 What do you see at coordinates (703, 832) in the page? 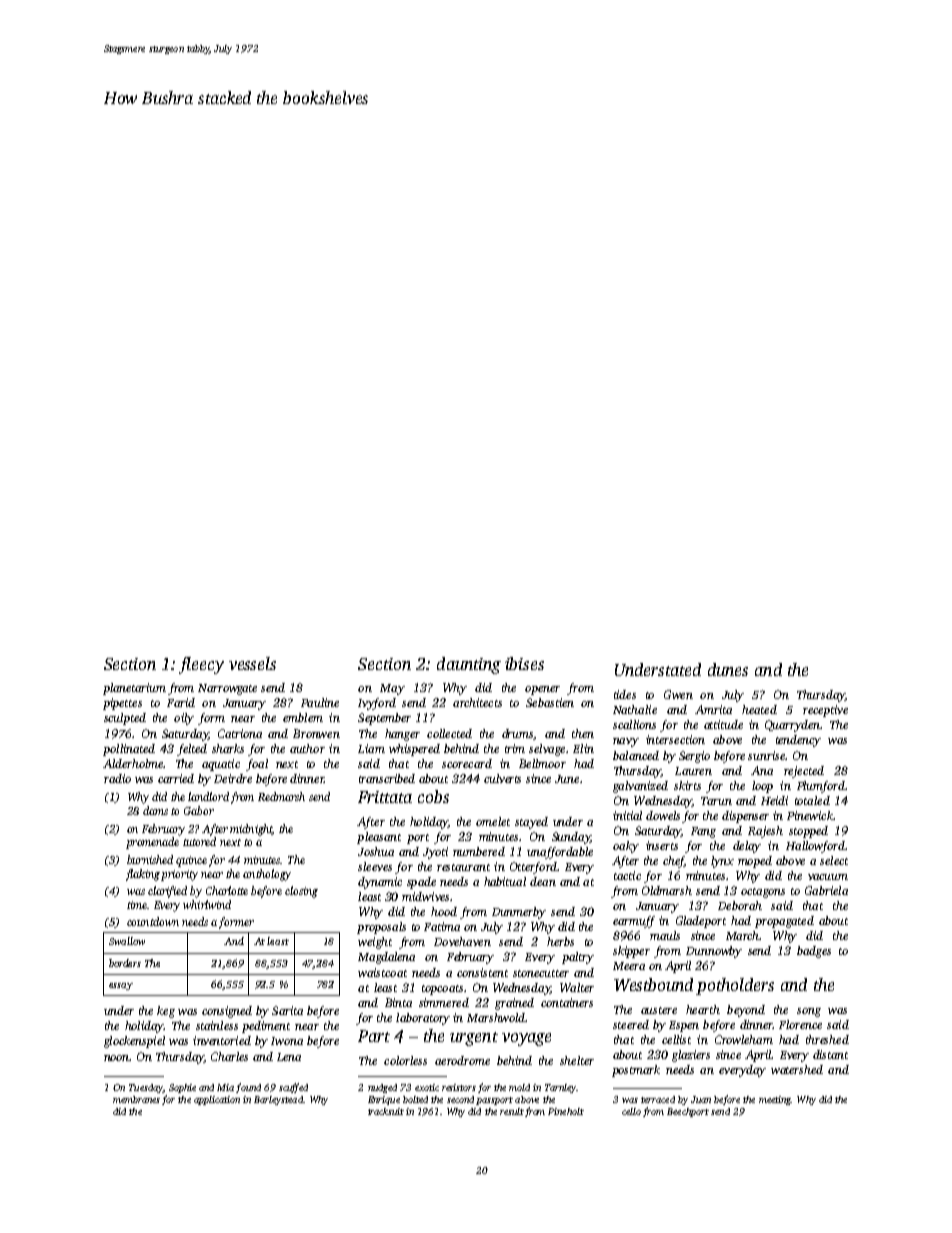
I see `Fang` at bounding box center [703, 832].
